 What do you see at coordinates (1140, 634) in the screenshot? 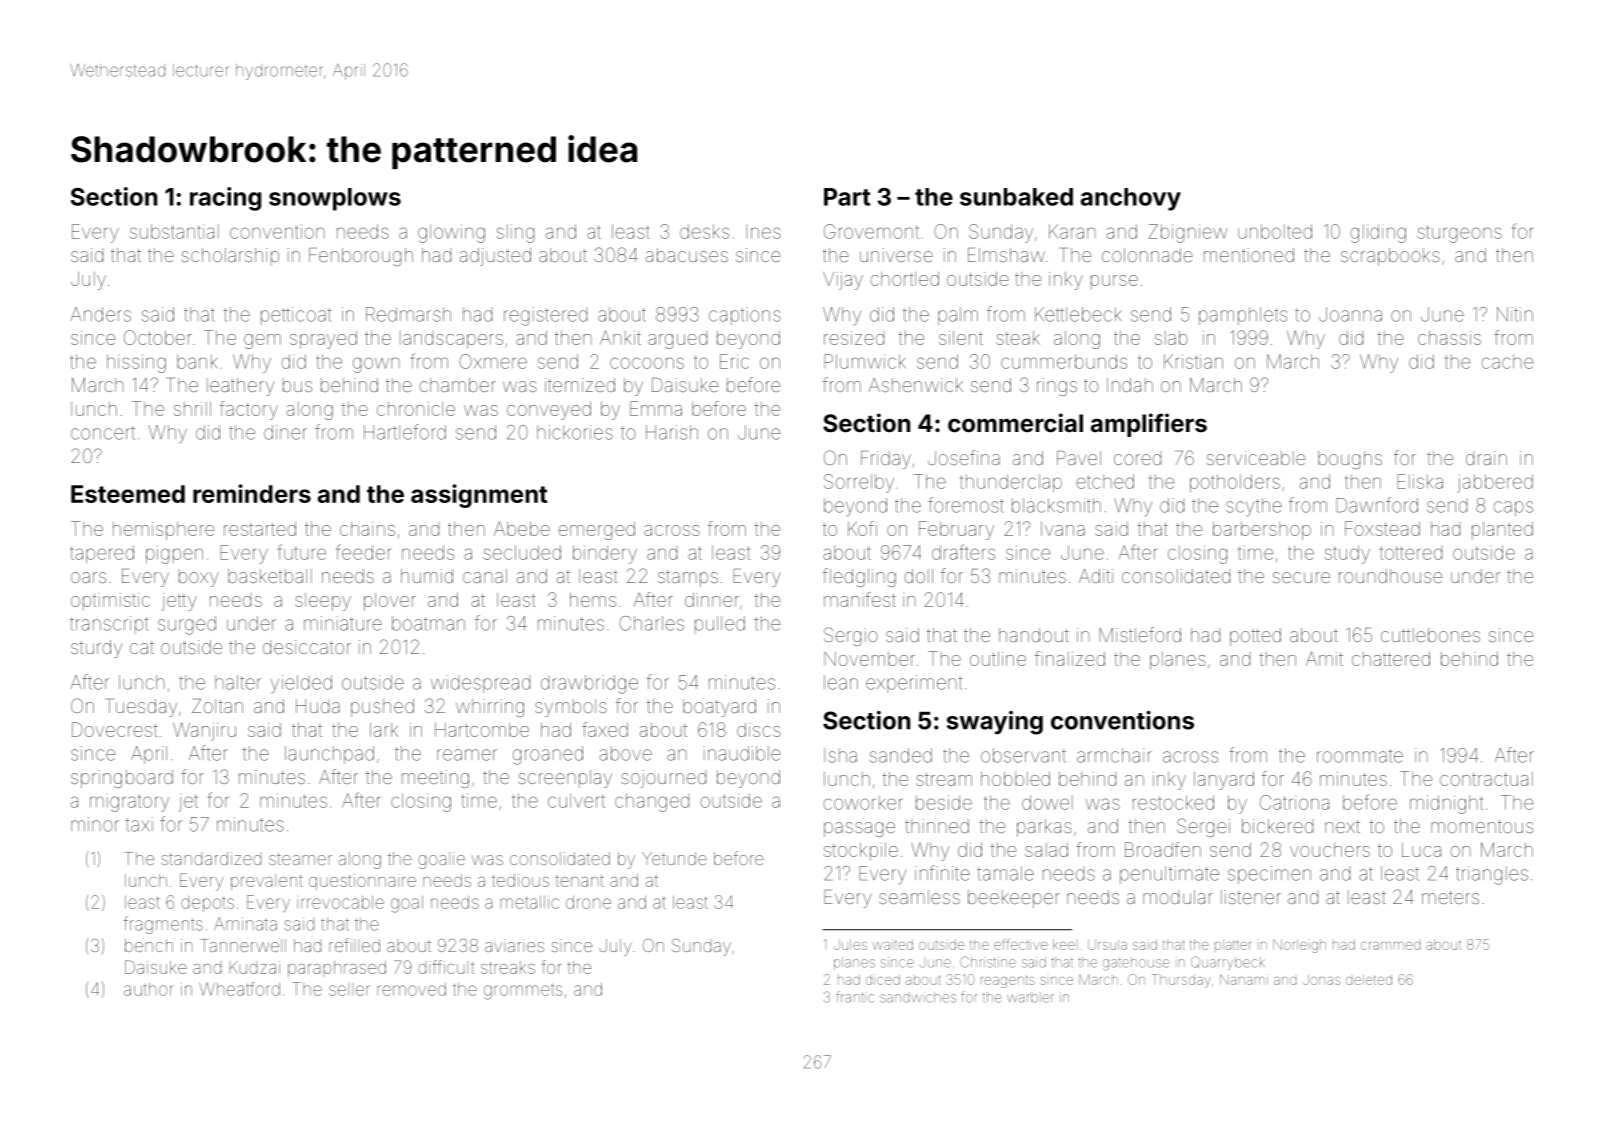
I see `Mistleford` at bounding box center [1140, 634].
